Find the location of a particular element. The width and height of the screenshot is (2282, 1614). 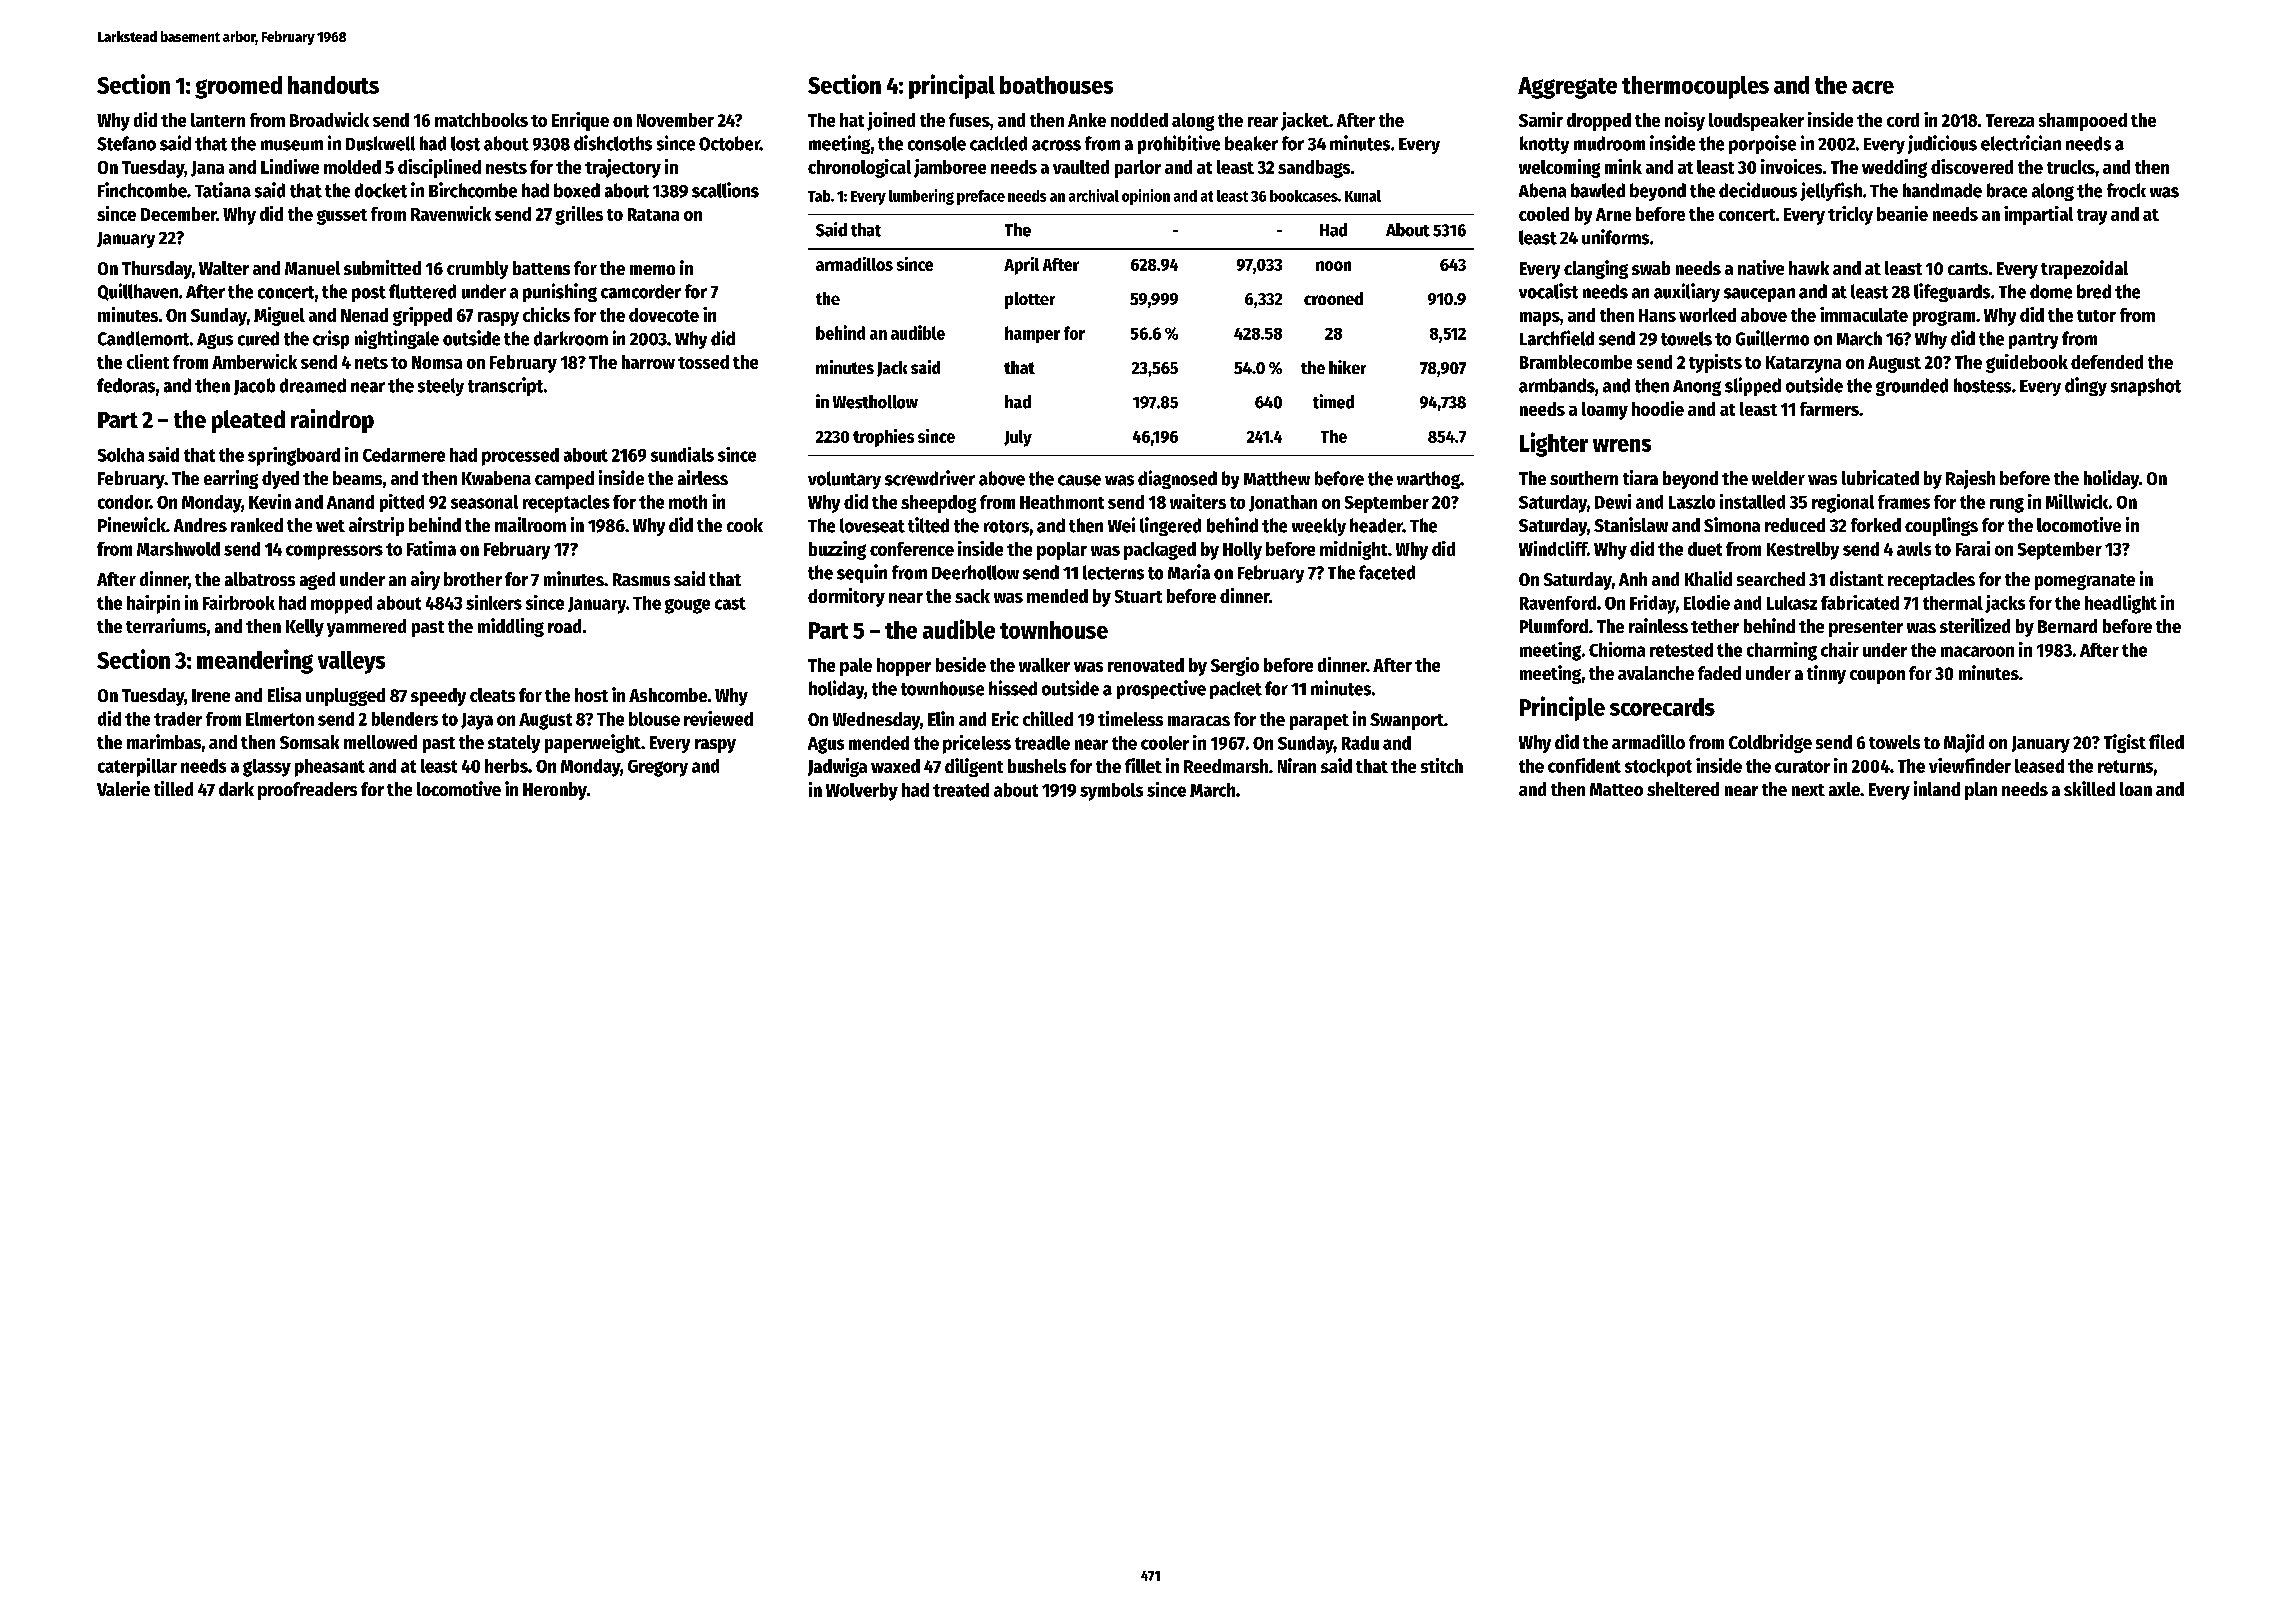

pheasant is located at coordinates (330, 768).
